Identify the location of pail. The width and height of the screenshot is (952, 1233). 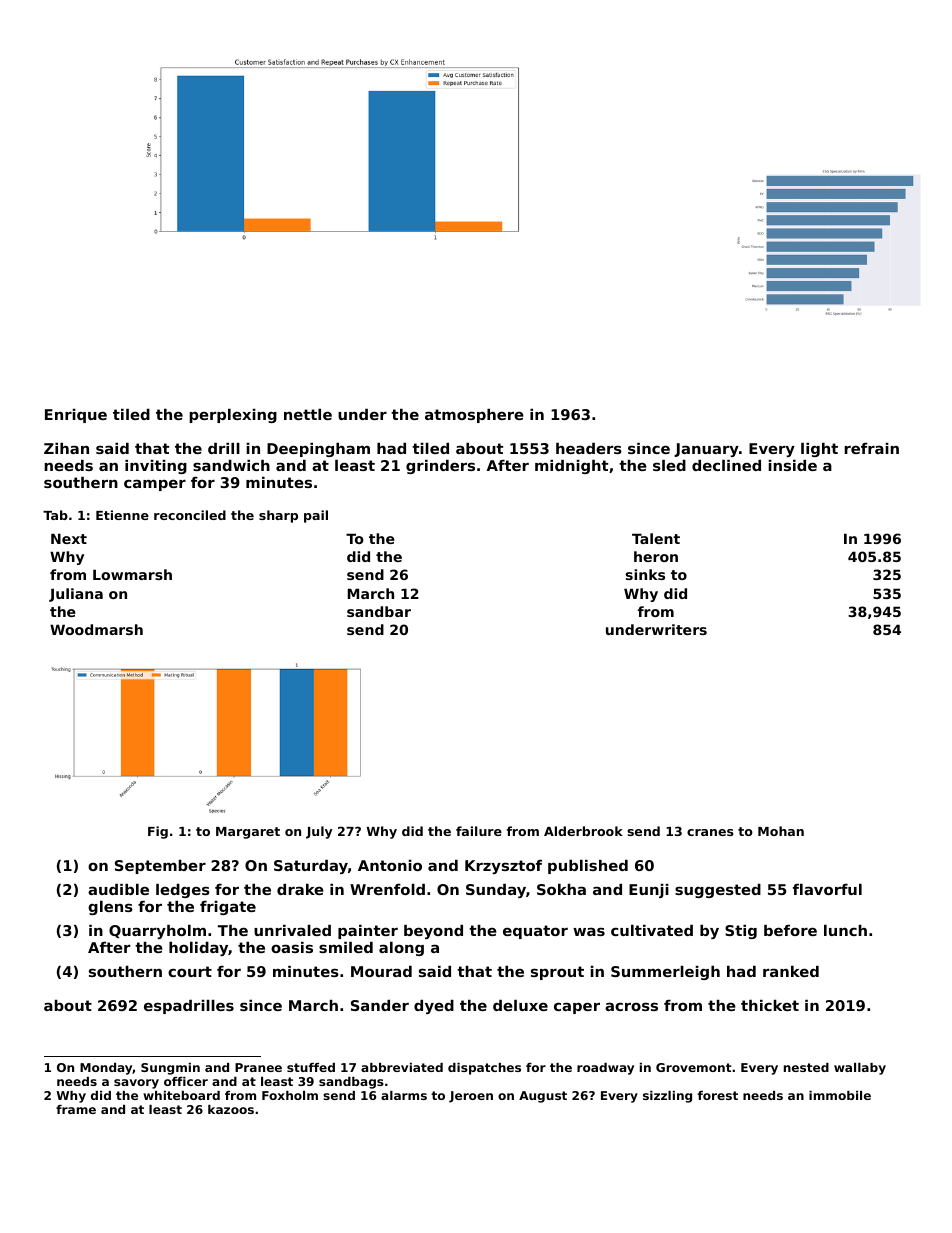
(316, 516).
